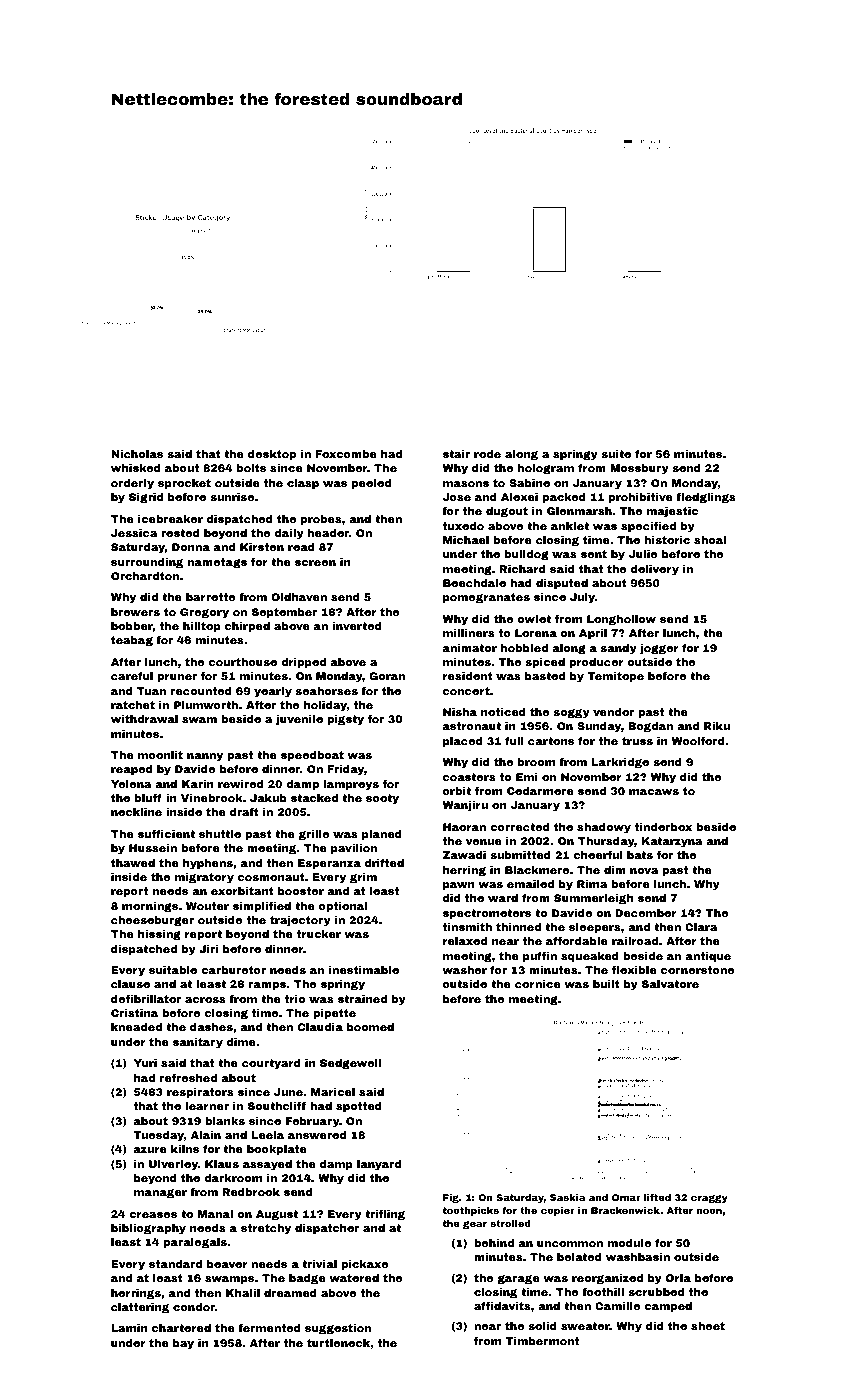 This screenshot has width=849, height=1400. Describe the element at coordinates (596, 663) in the screenshot. I see `producer` at that location.
